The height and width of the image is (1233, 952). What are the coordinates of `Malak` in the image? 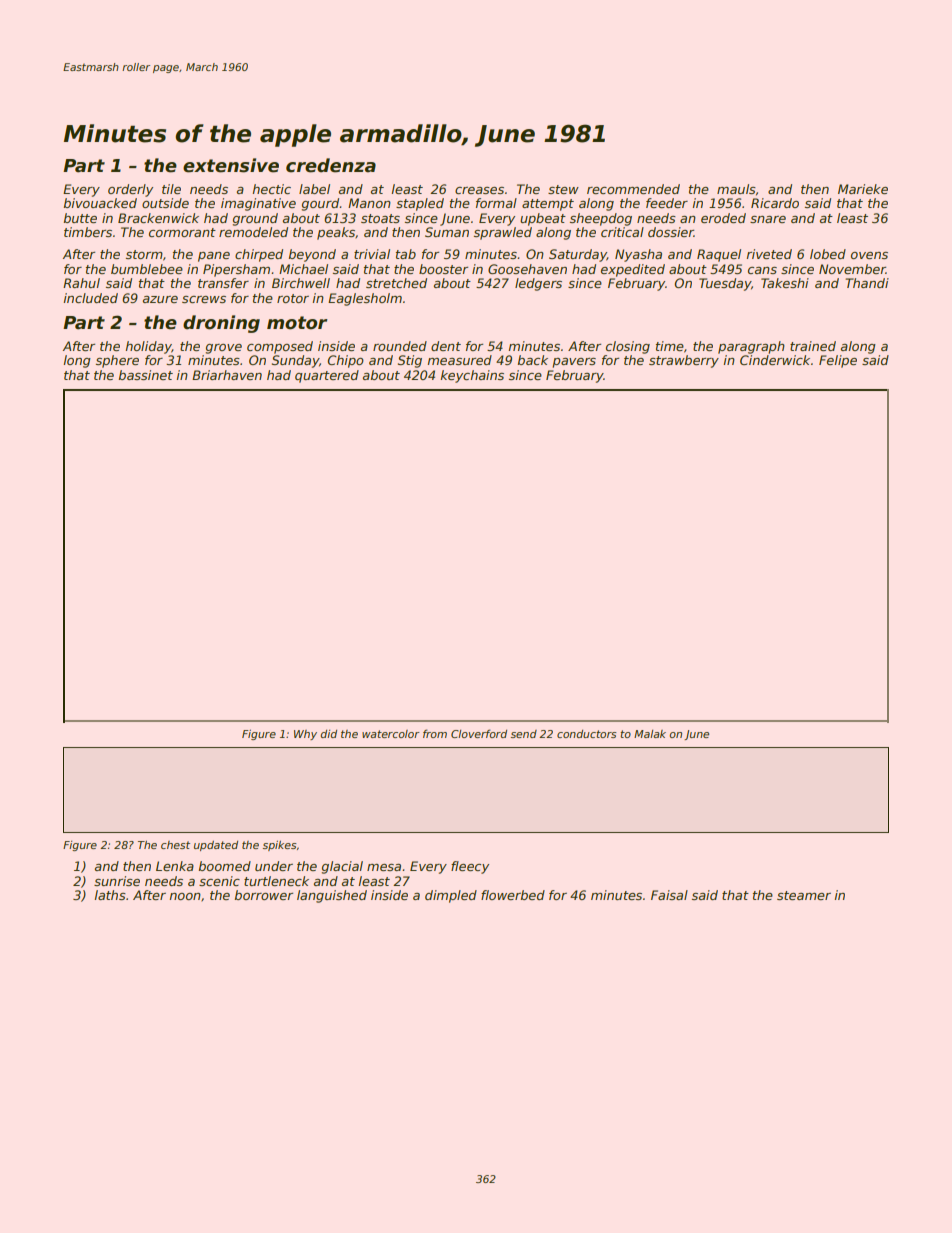 It's located at (650, 734).
